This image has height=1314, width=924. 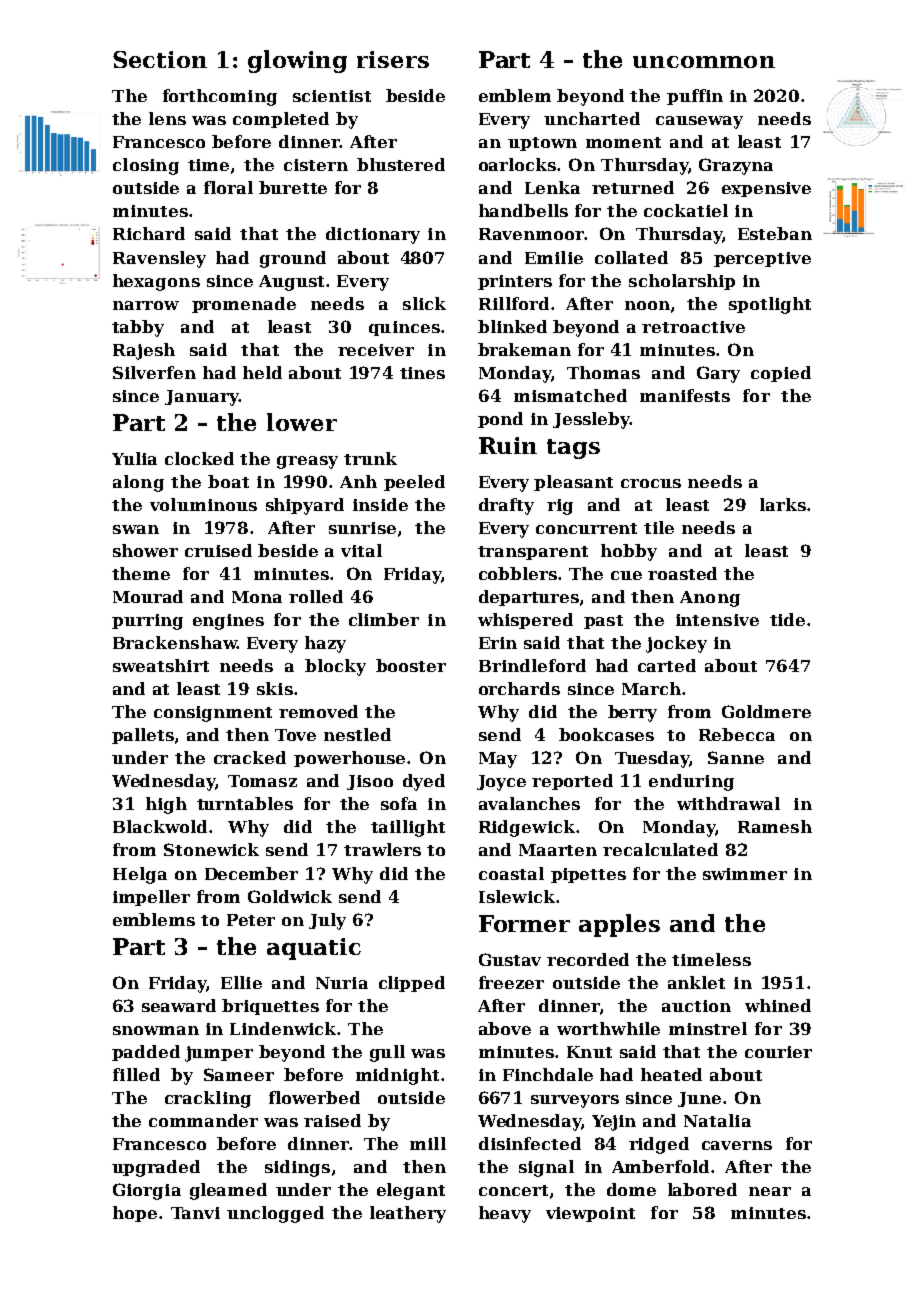 What do you see at coordinates (781, 374) in the image?
I see `copied` at bounding box center [781, 374].
